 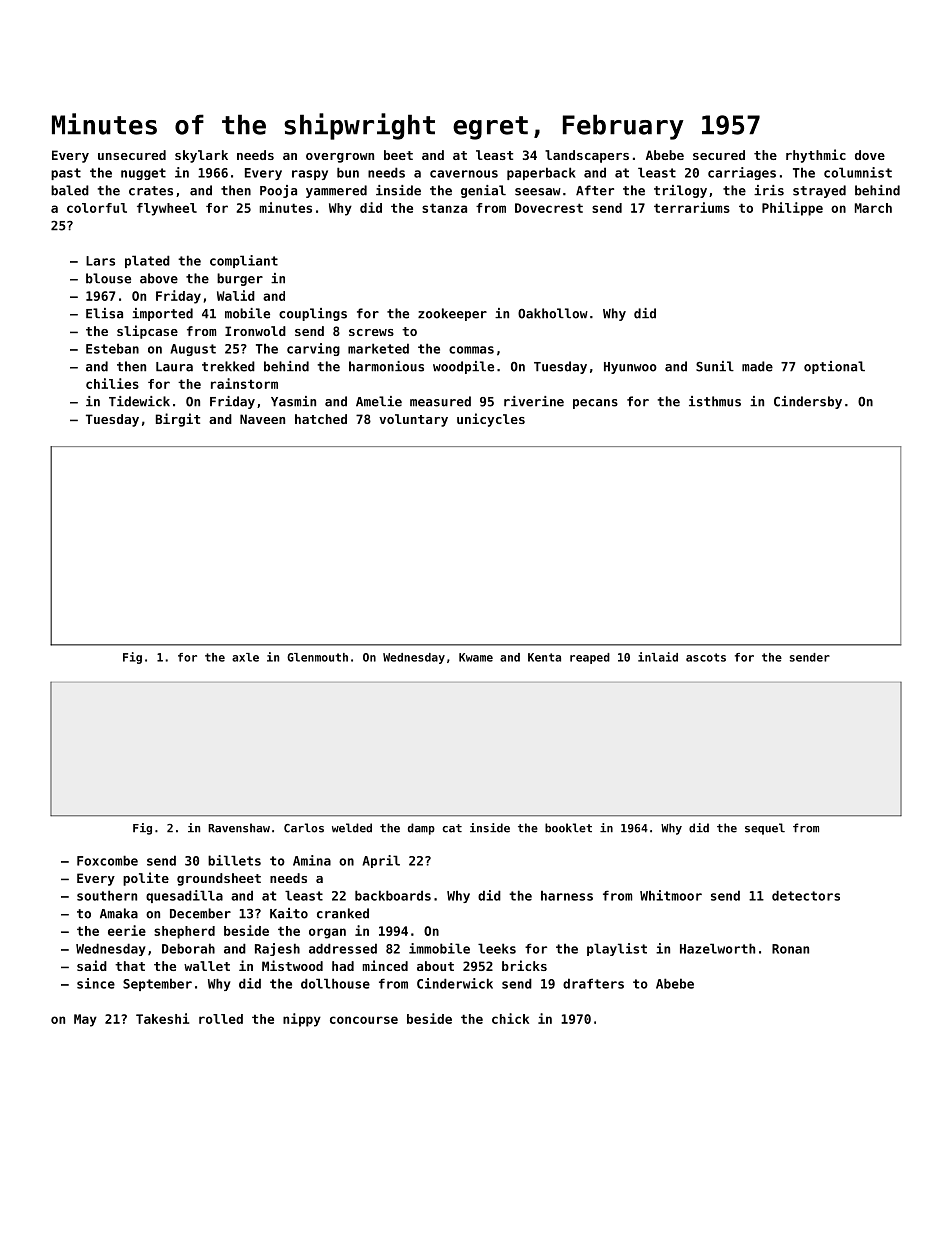 What do you see at coordinates (587, 156) in the document?
I see `landscapers` at bounding box center [587, 156].
